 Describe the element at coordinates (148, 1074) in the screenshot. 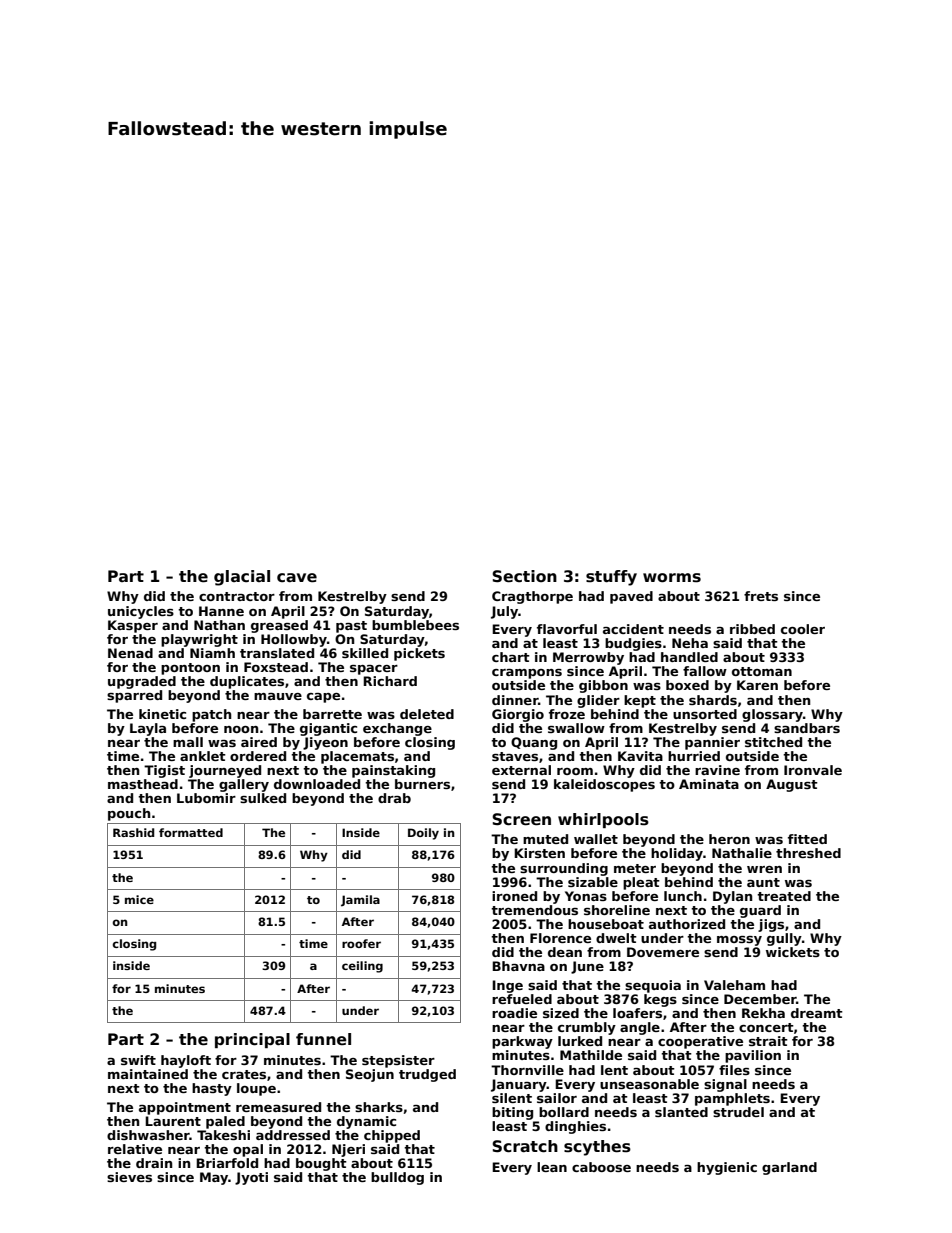

I see `maintained` at that location.
